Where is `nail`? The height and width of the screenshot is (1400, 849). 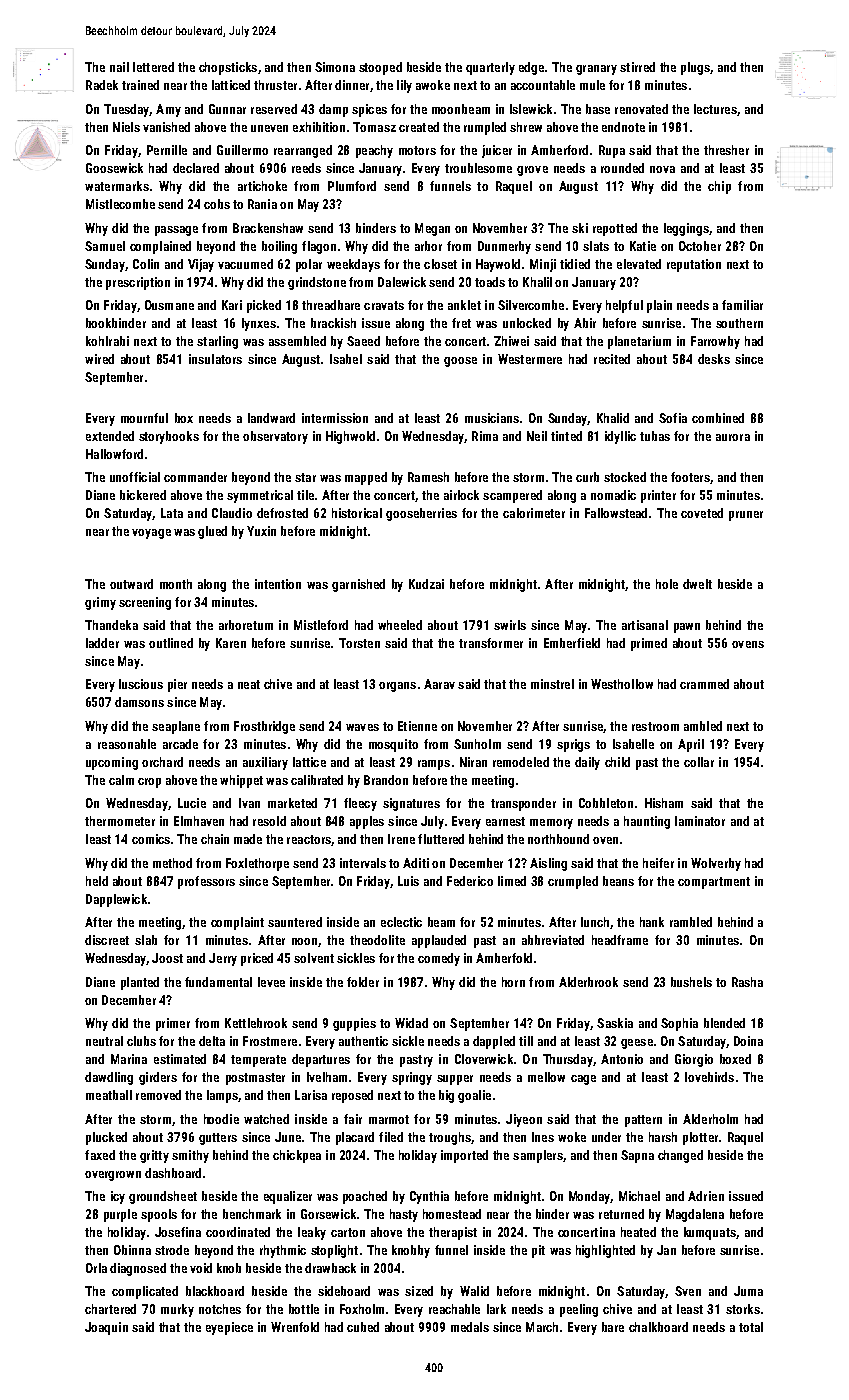 nail is located at coordinates (119, 67).
